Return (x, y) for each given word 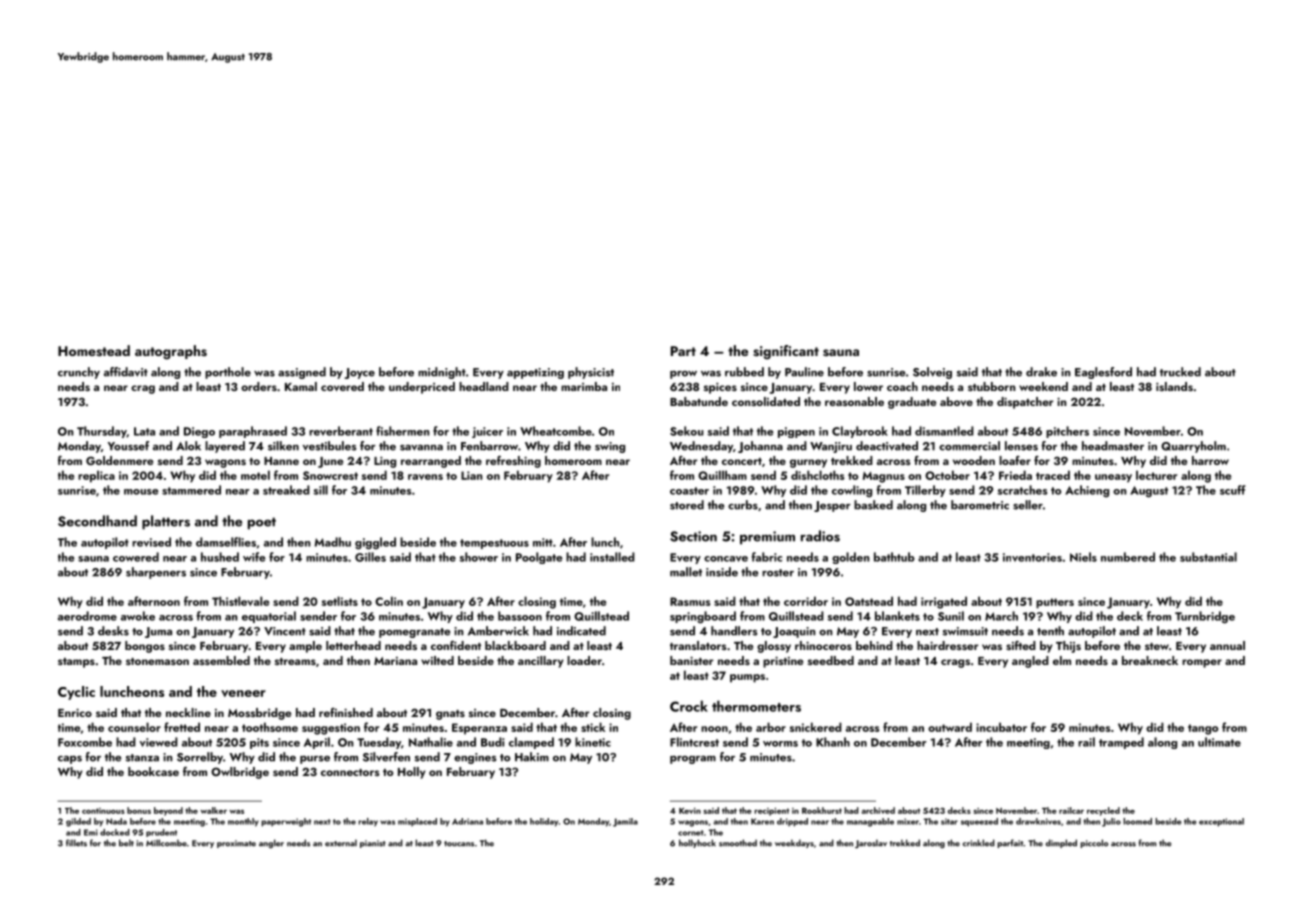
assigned (302, 373)
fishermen (403, 431)
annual (1227, 645)
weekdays (794, 843)
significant (786, 352)
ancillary (541, 662)
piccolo (1094, 843)
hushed (220, 557)
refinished (346, 712)
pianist (373, 844)
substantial (1208, 557)
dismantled (944, 431)
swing (610, 447)
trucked (1180, 372)
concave (726, 559)
